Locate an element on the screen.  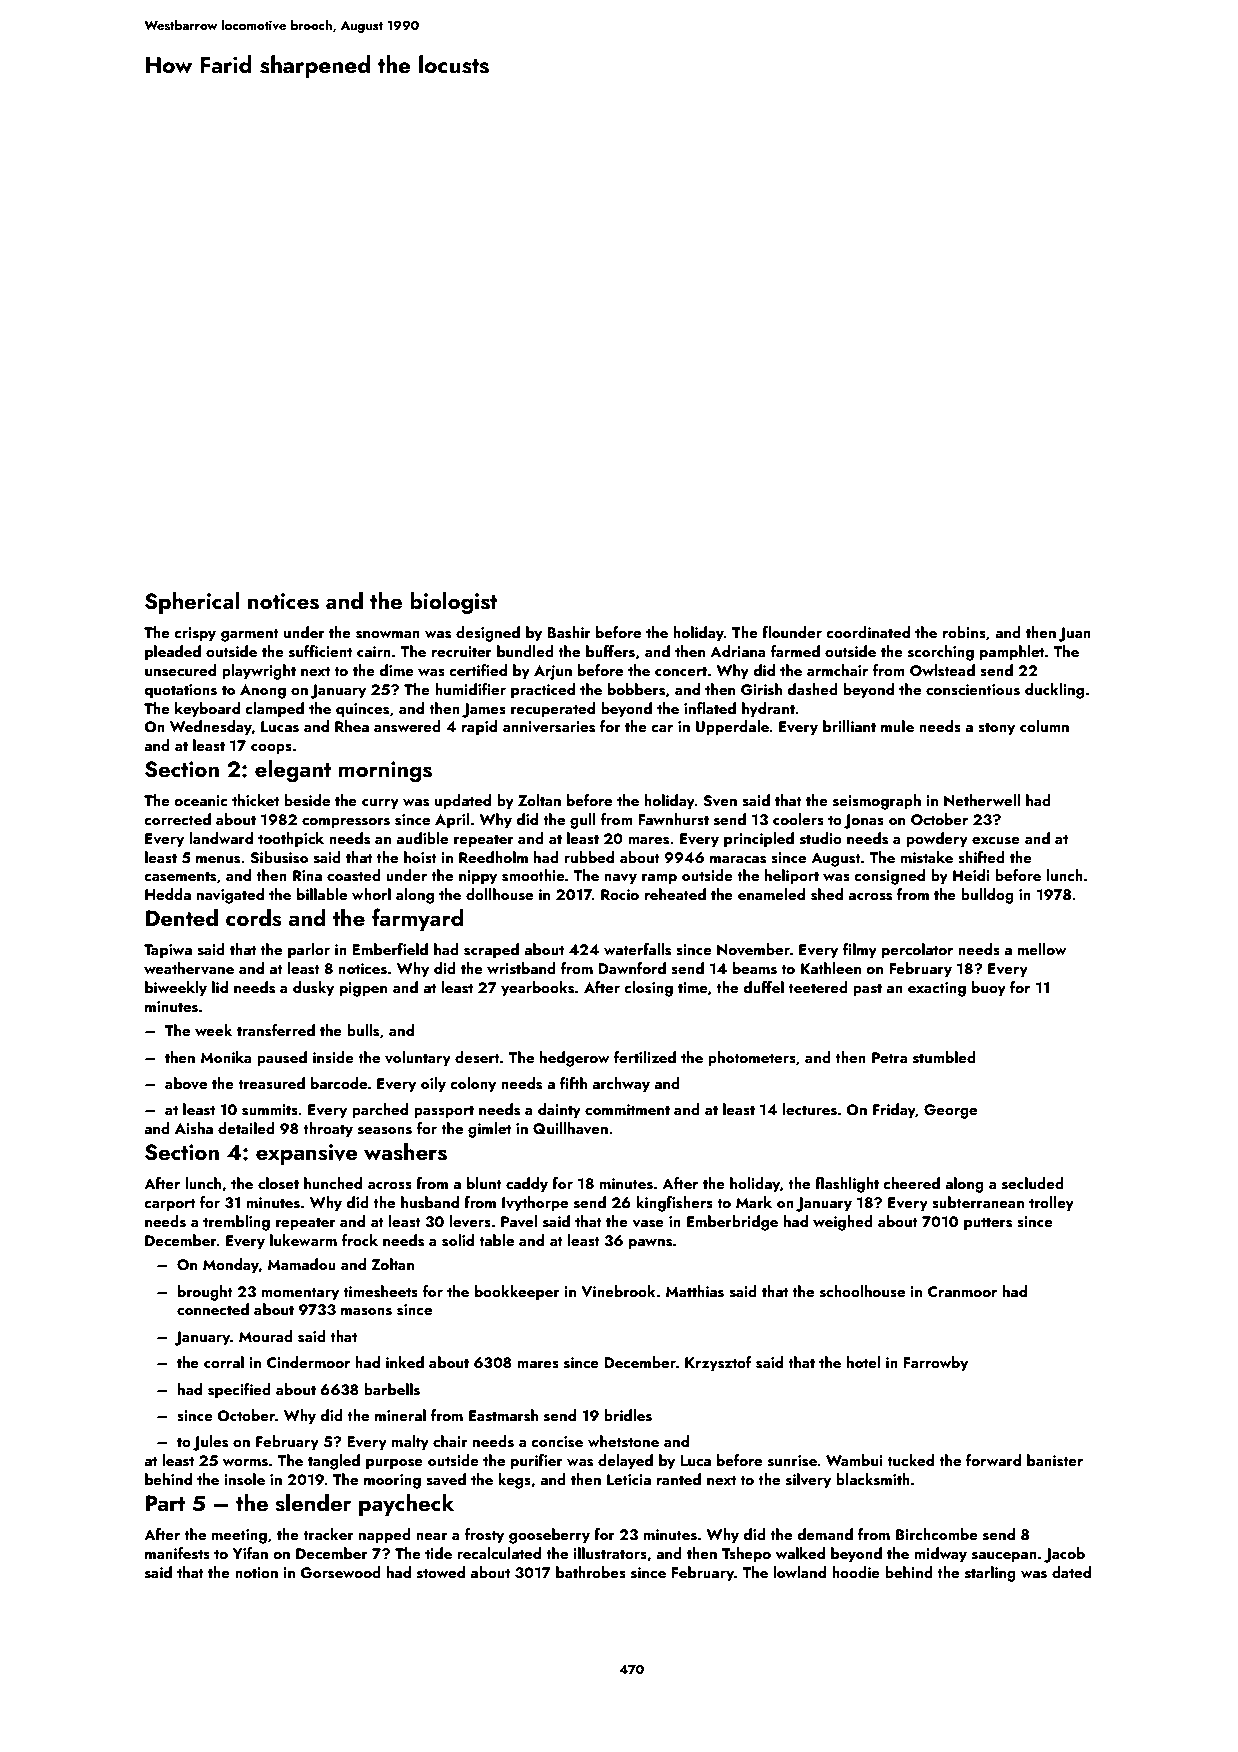
percolator is located at coordinates (917, 951).
